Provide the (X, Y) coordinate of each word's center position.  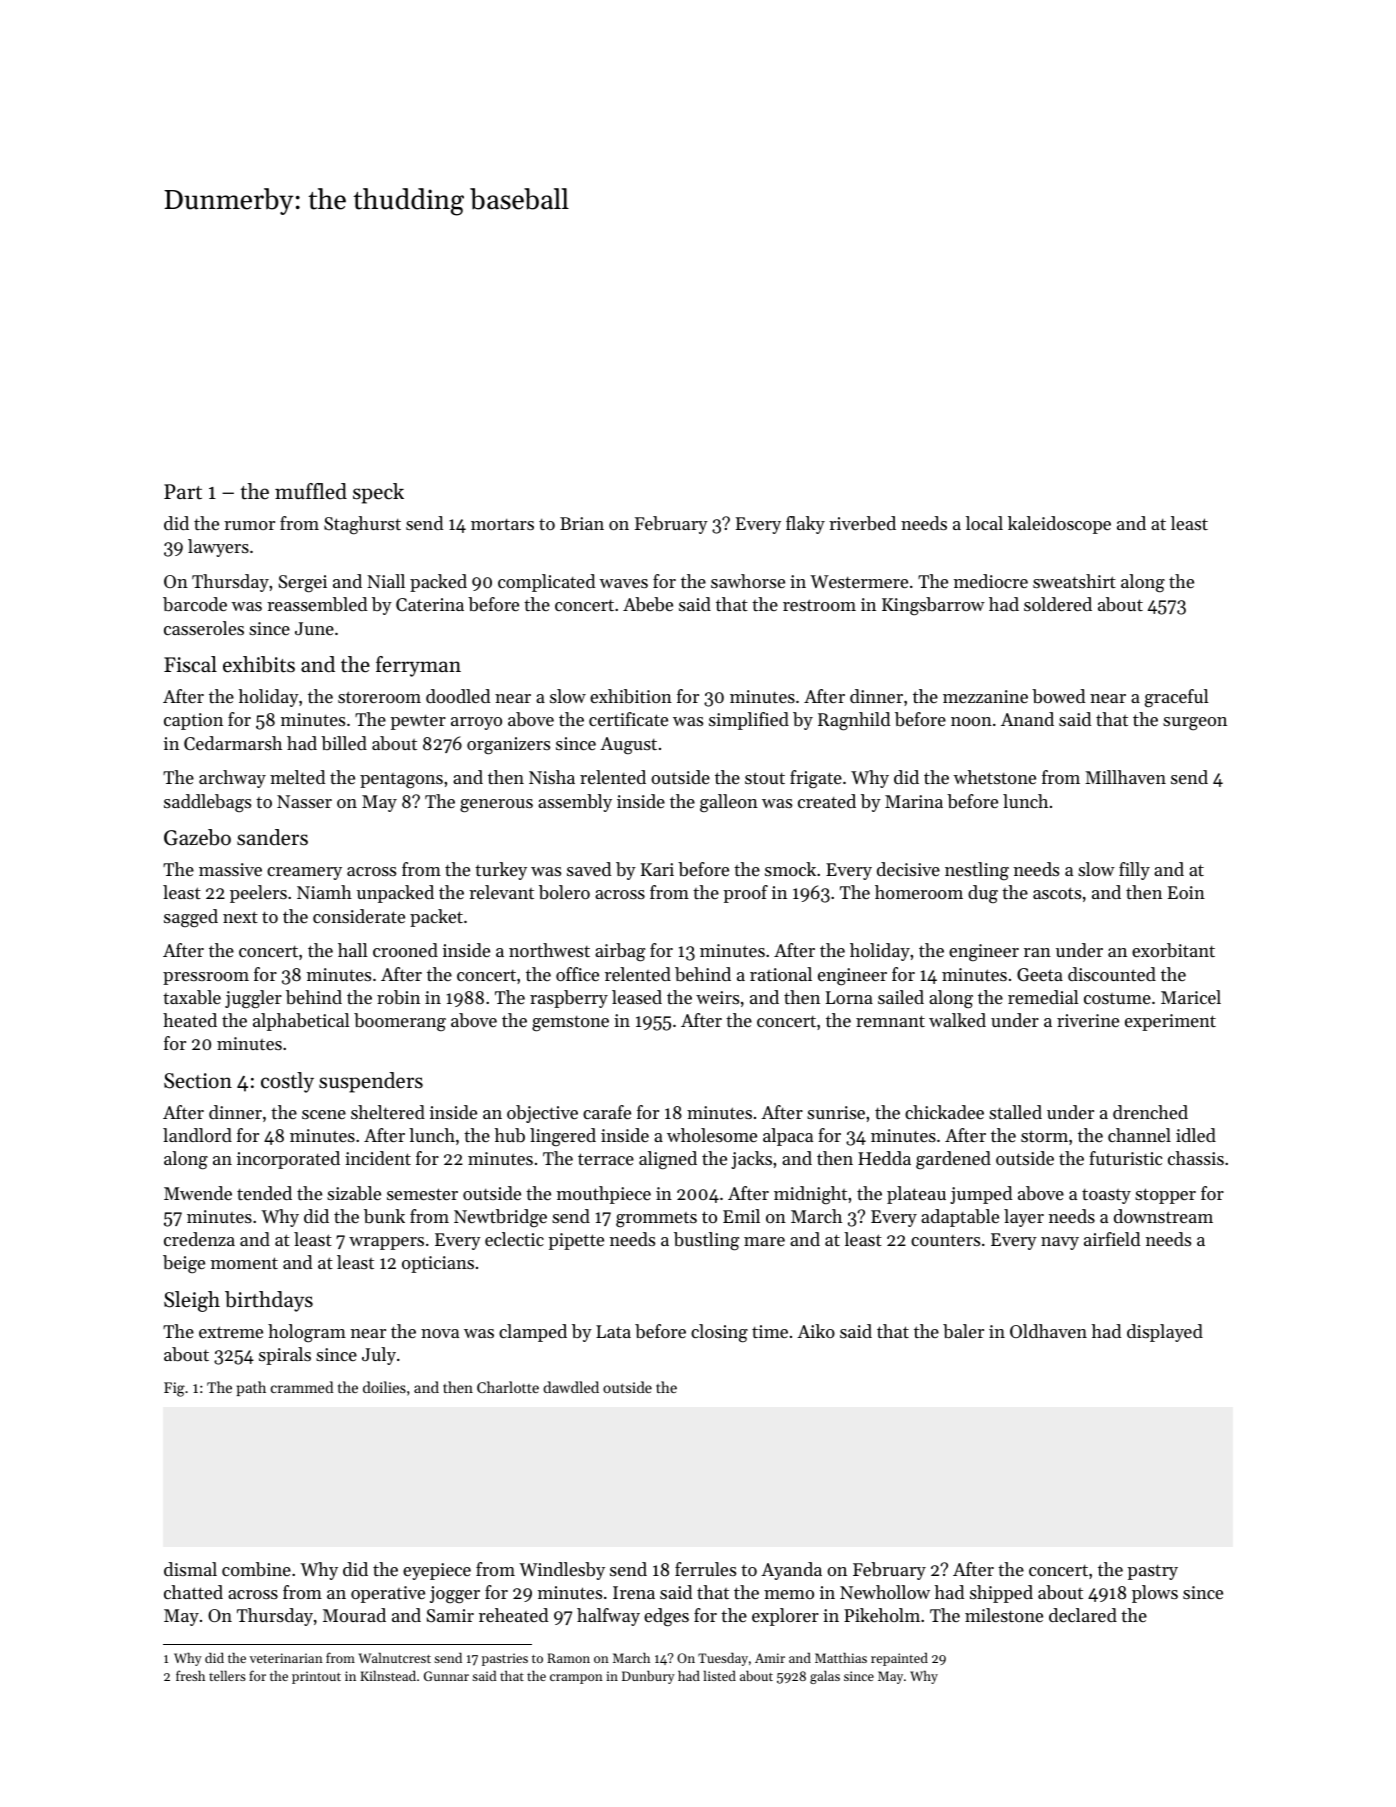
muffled (311, 491)
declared (1083, 1615)
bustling (707, 1241)
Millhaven (1125, 777)
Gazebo (197, 837)
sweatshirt (1074, 581)
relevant (501, 892)
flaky (805, 525)
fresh (190, 1675)
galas (825, 1677)
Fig (174, 1389)
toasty (1106, 1196)
